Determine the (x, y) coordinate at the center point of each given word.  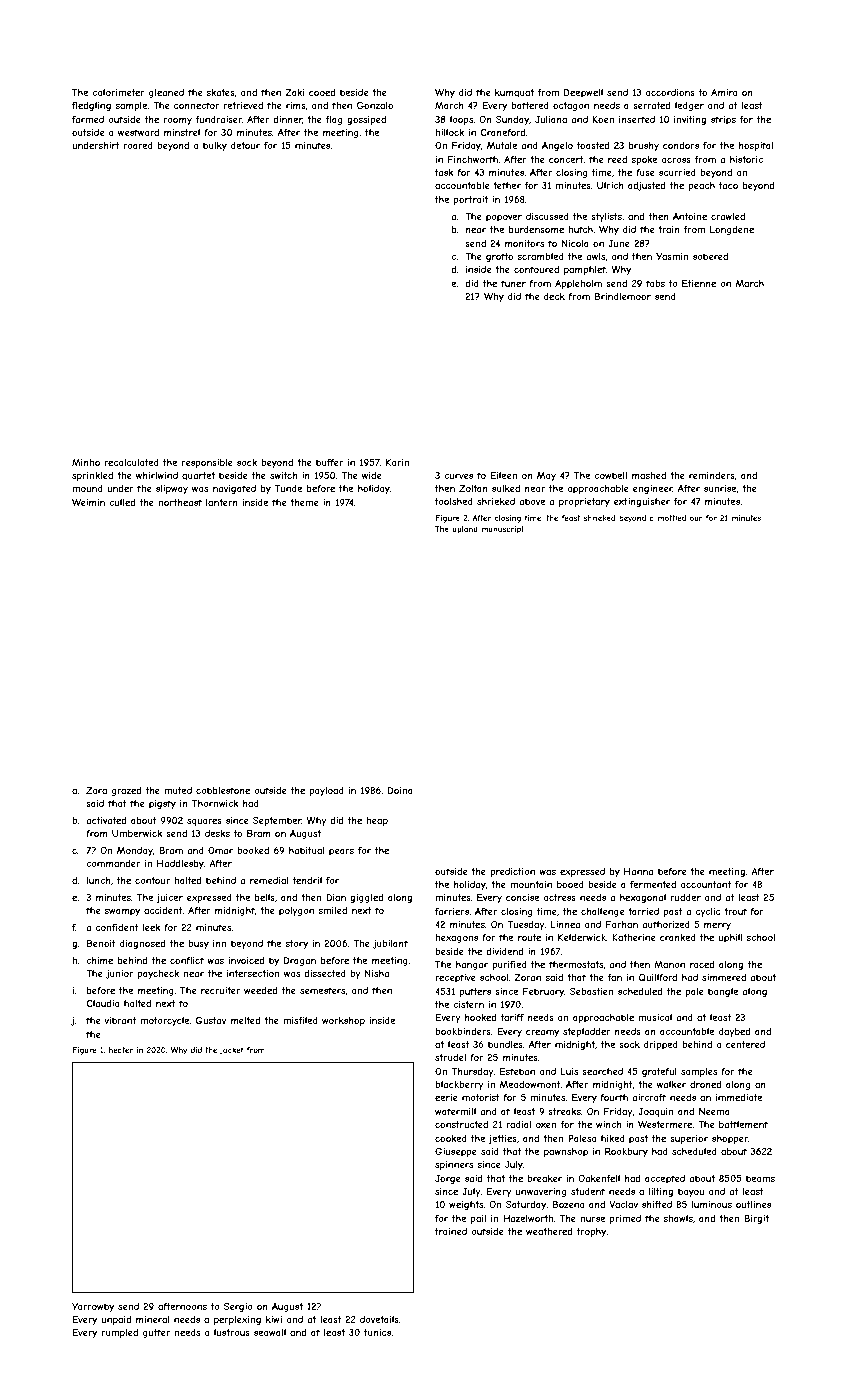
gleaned (166, 93)
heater (121, 1050)
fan (615, 977)
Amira (724, 92)
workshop (343, 1021)
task (444, 172)
